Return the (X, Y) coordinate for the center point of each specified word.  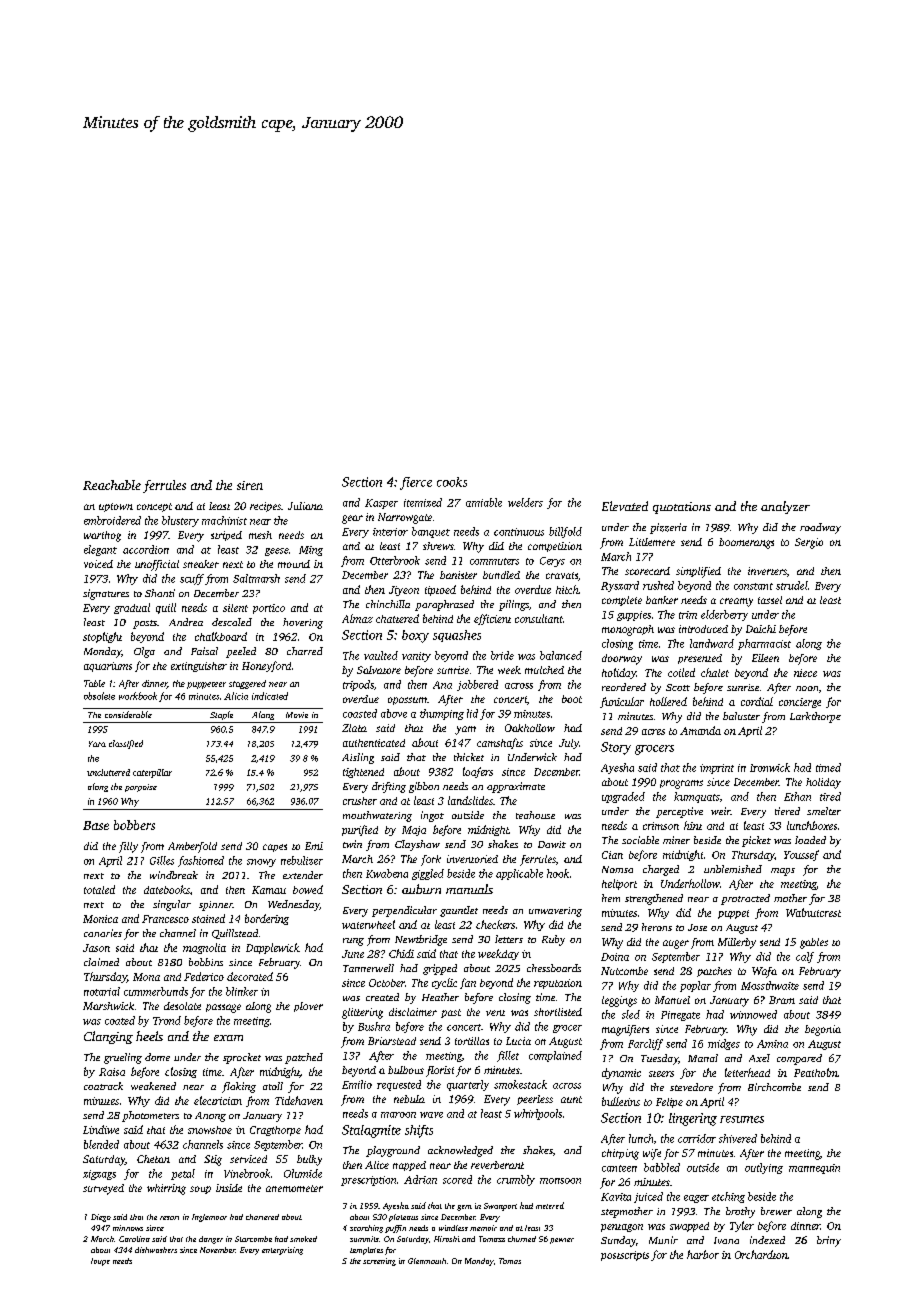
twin (352, 844)
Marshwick (108, 1006)
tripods (358, 685)
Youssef (801, 855)
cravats (562, 575)
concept (154, 507)
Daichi (761, 629)
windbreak (174, 875)
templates (366, 1251)
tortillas (472, 1041)
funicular (622, 702)
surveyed (103, 1189)
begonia (823, 1030)
